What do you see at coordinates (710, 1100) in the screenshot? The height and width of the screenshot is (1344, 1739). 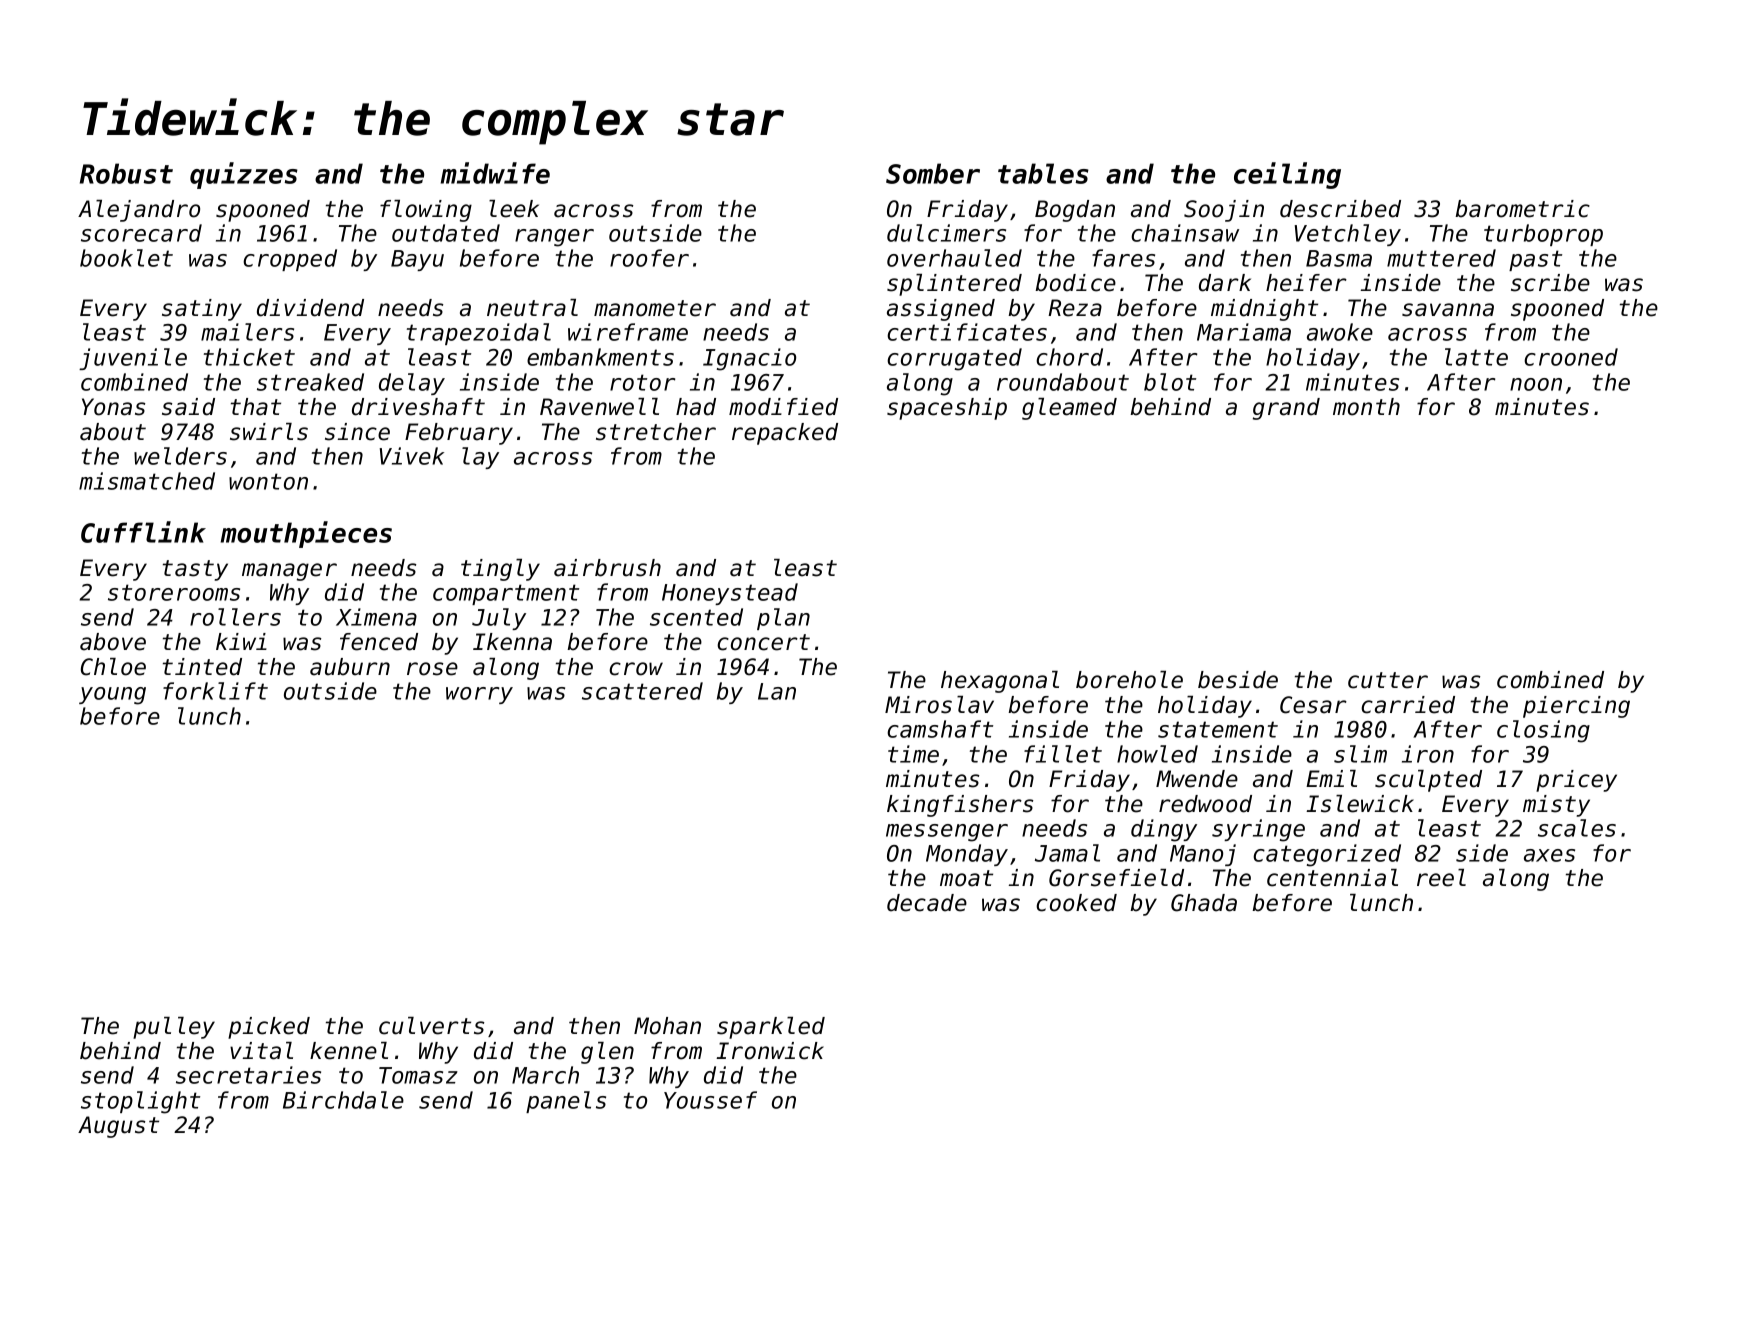 I see `Youssef` at bounding box center [710, 1100].
